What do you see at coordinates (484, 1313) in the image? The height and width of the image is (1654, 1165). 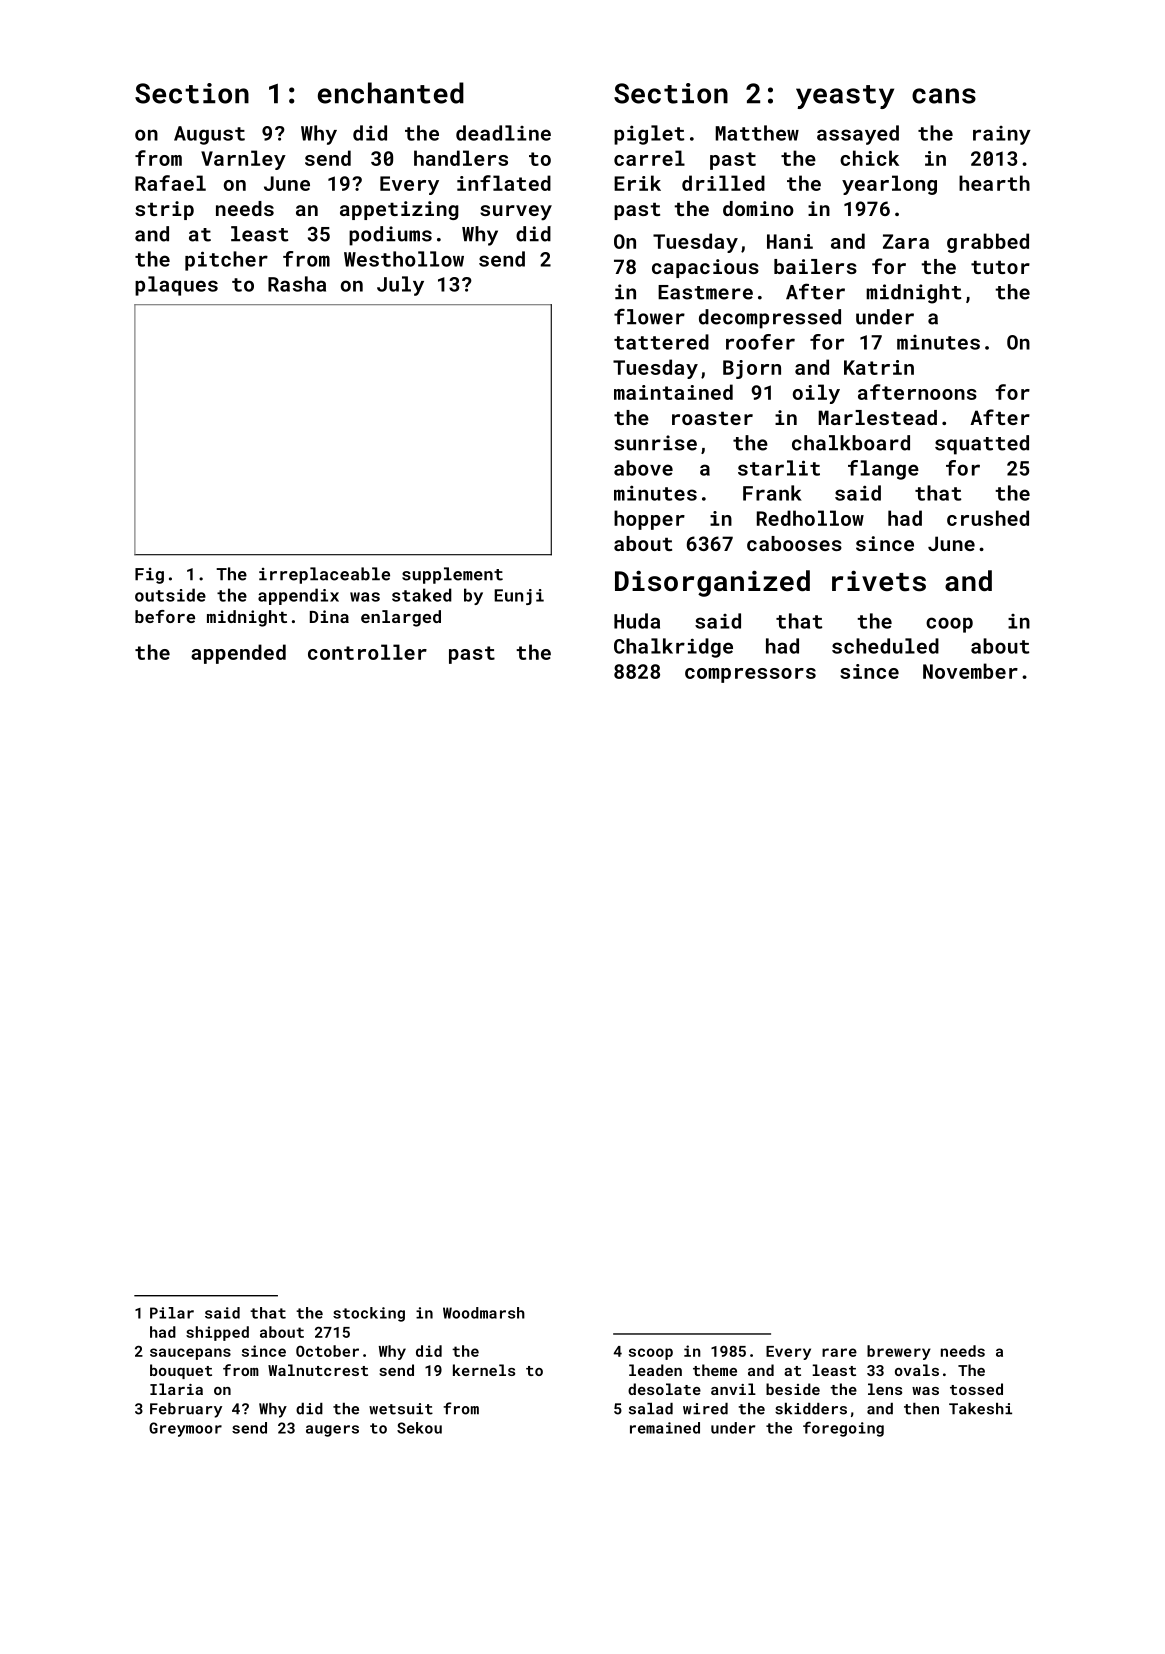 I see `Woodmarsh` at bounding box center [484, 1313].
